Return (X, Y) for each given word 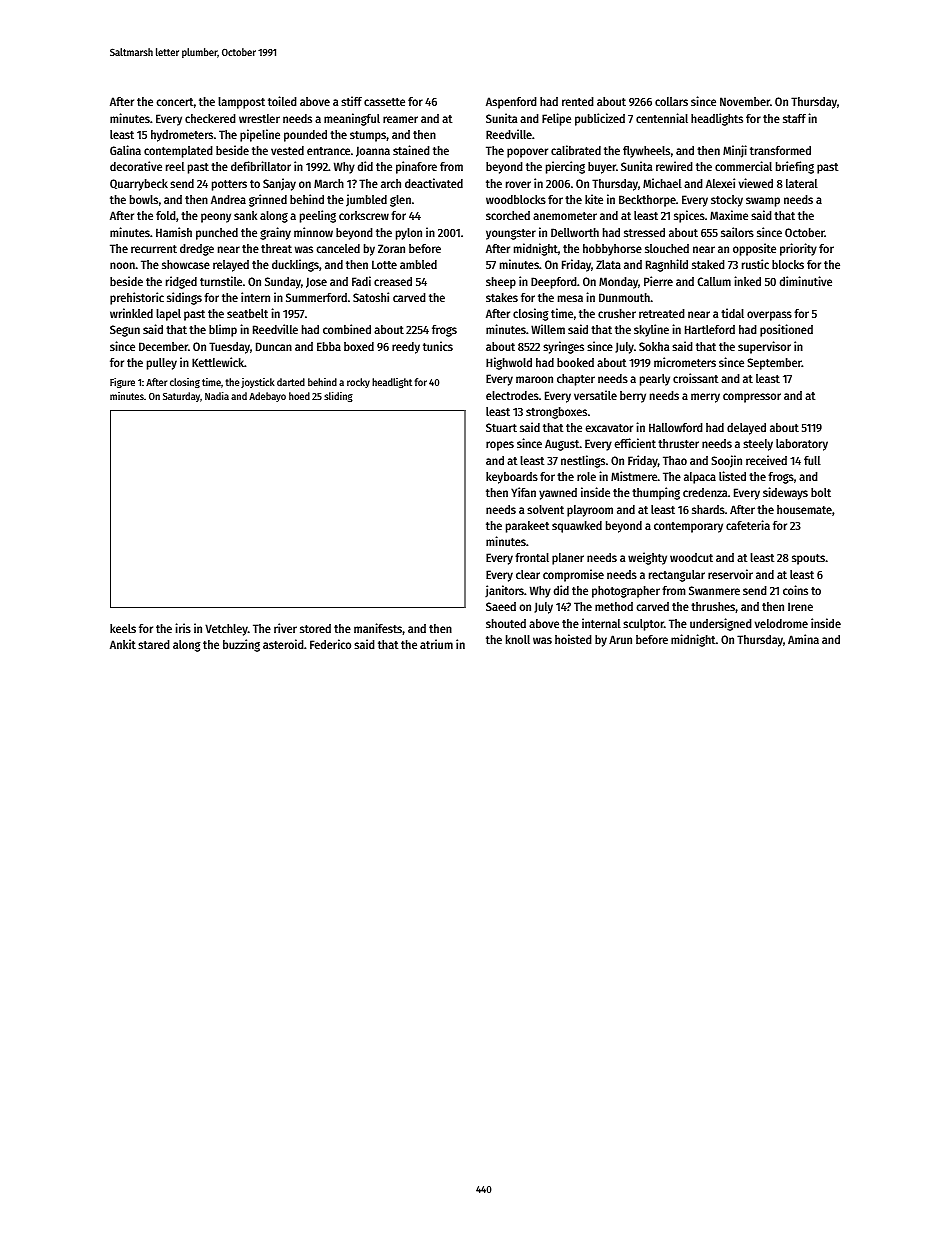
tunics (438, 346)
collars (671, 101)
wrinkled (131, 313)
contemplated (178, 152)
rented (578, 101)
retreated (662, 313)
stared (154, 644)
